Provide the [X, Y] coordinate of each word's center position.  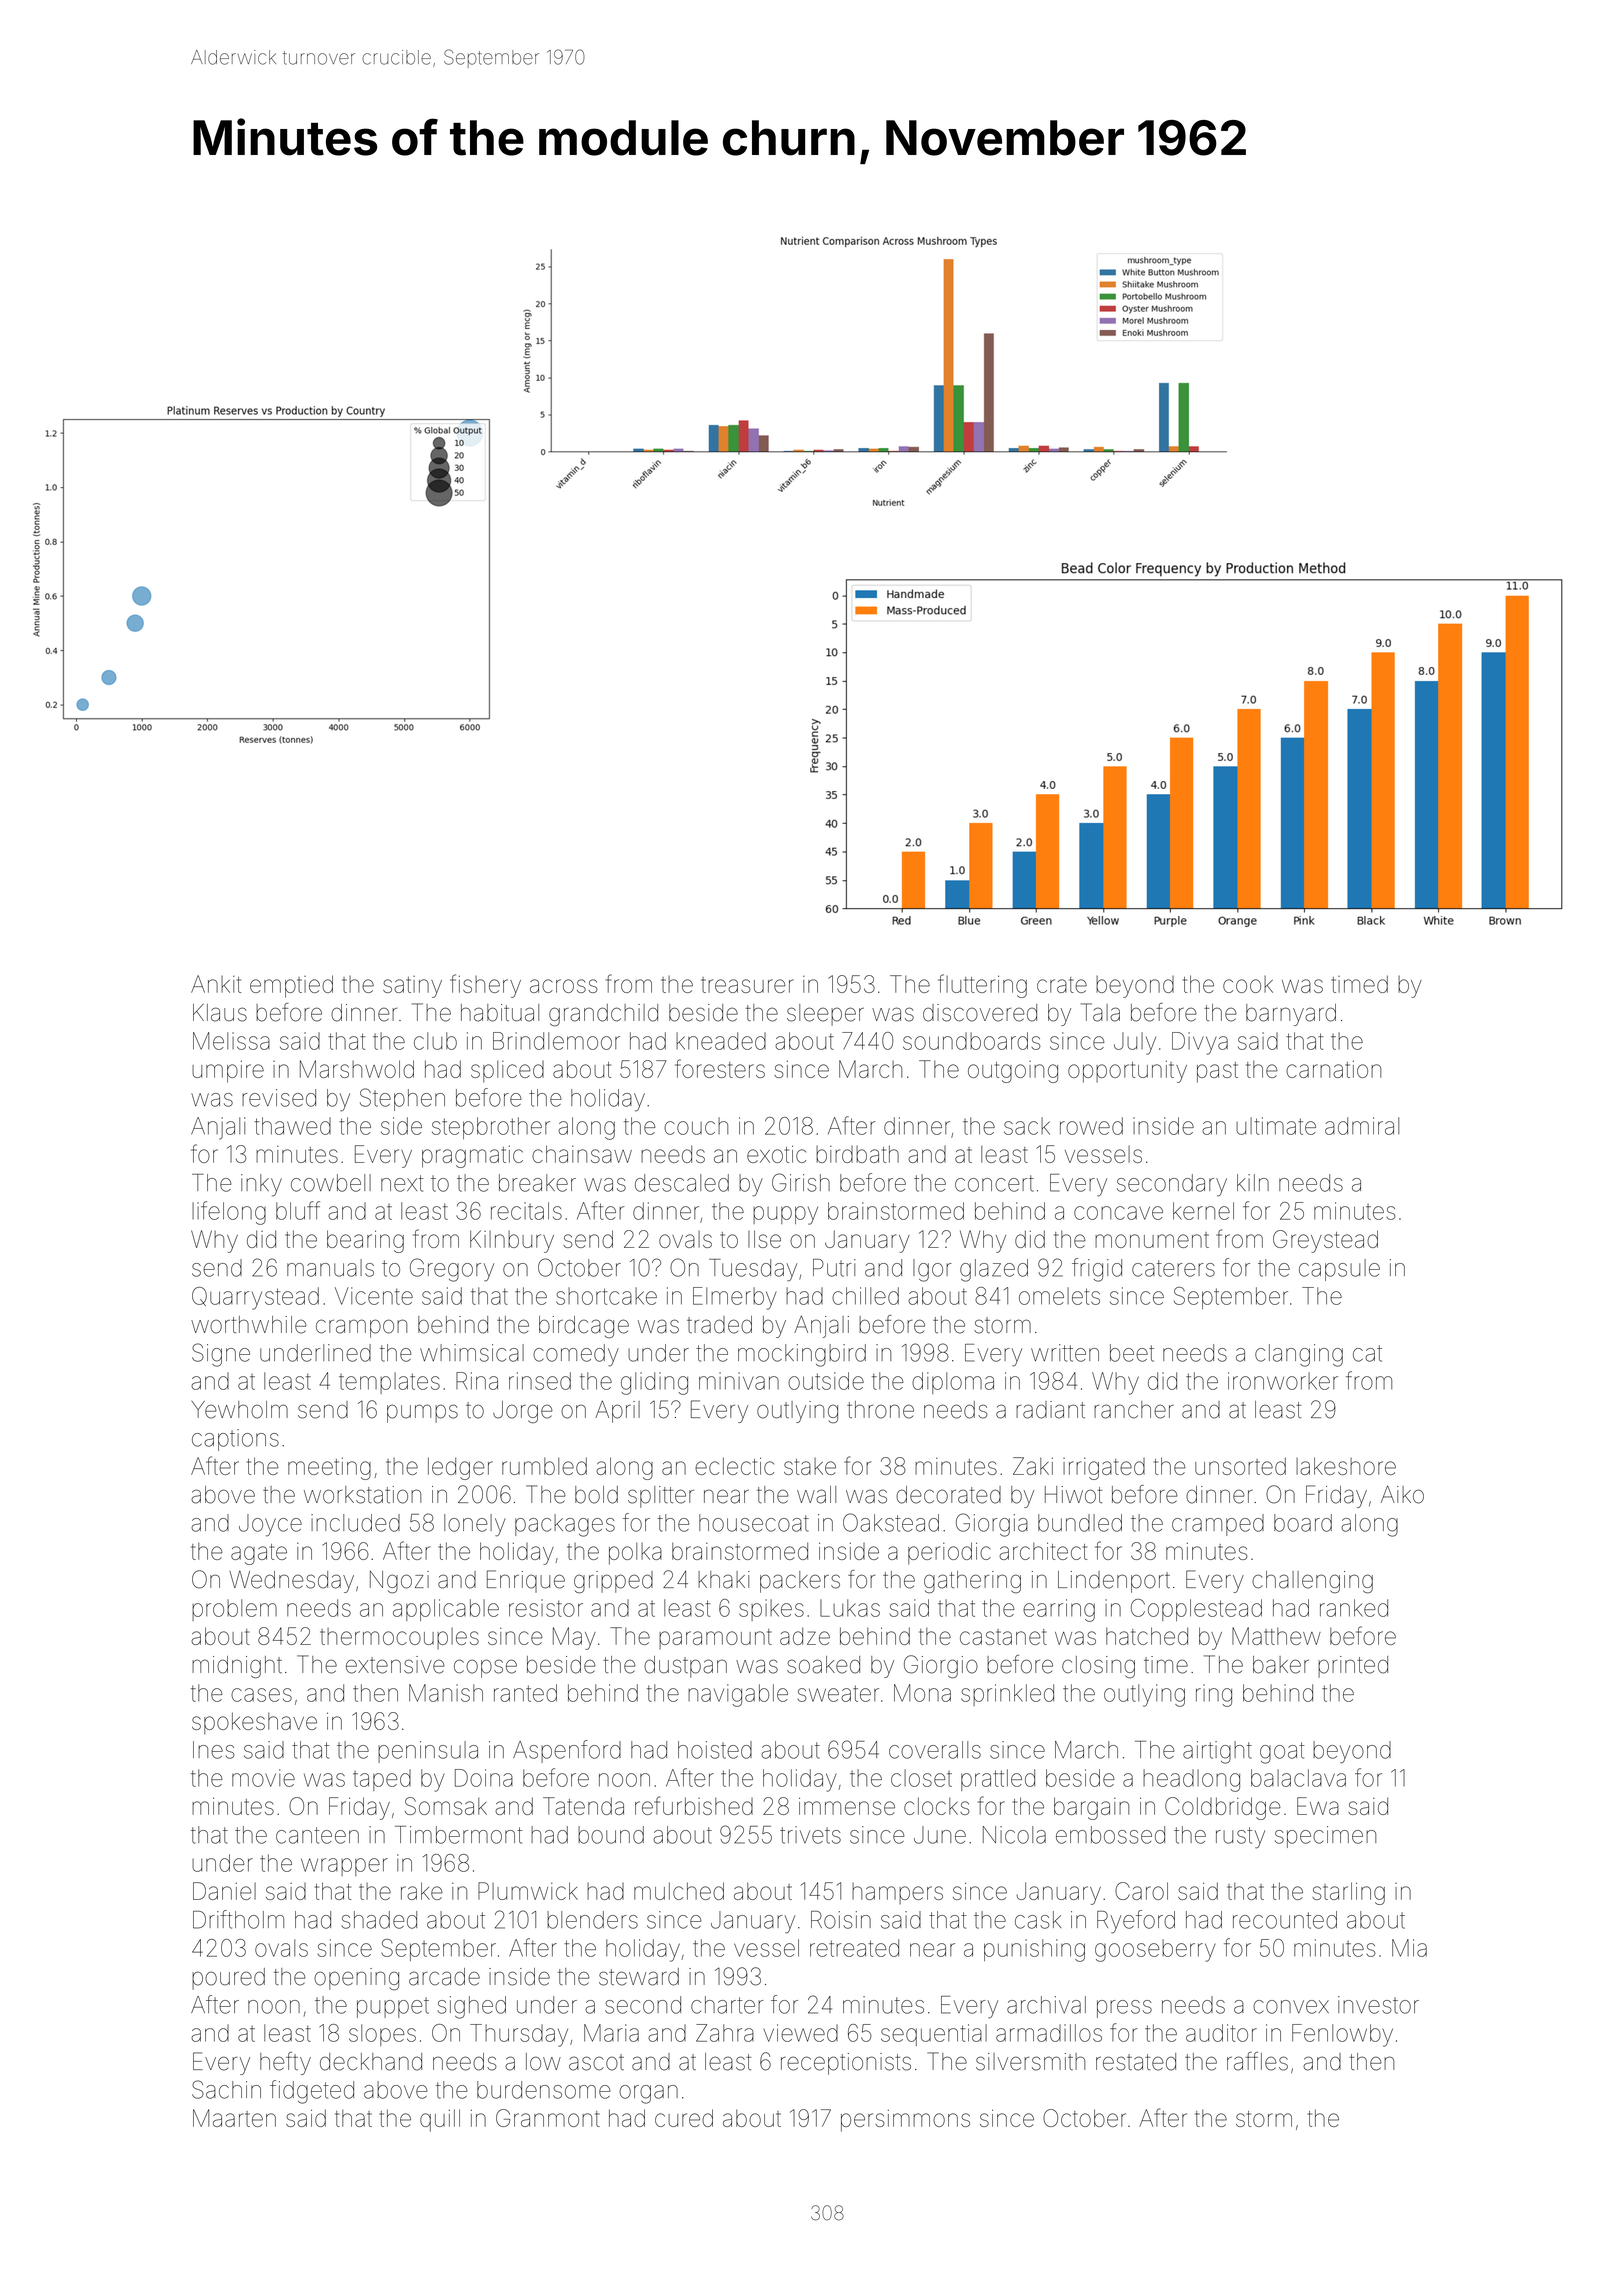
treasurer [747, 985]
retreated [854, 1948]
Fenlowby [1342, 2035]
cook [1248, 984]
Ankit [216, 984]
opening [356, 1979]
